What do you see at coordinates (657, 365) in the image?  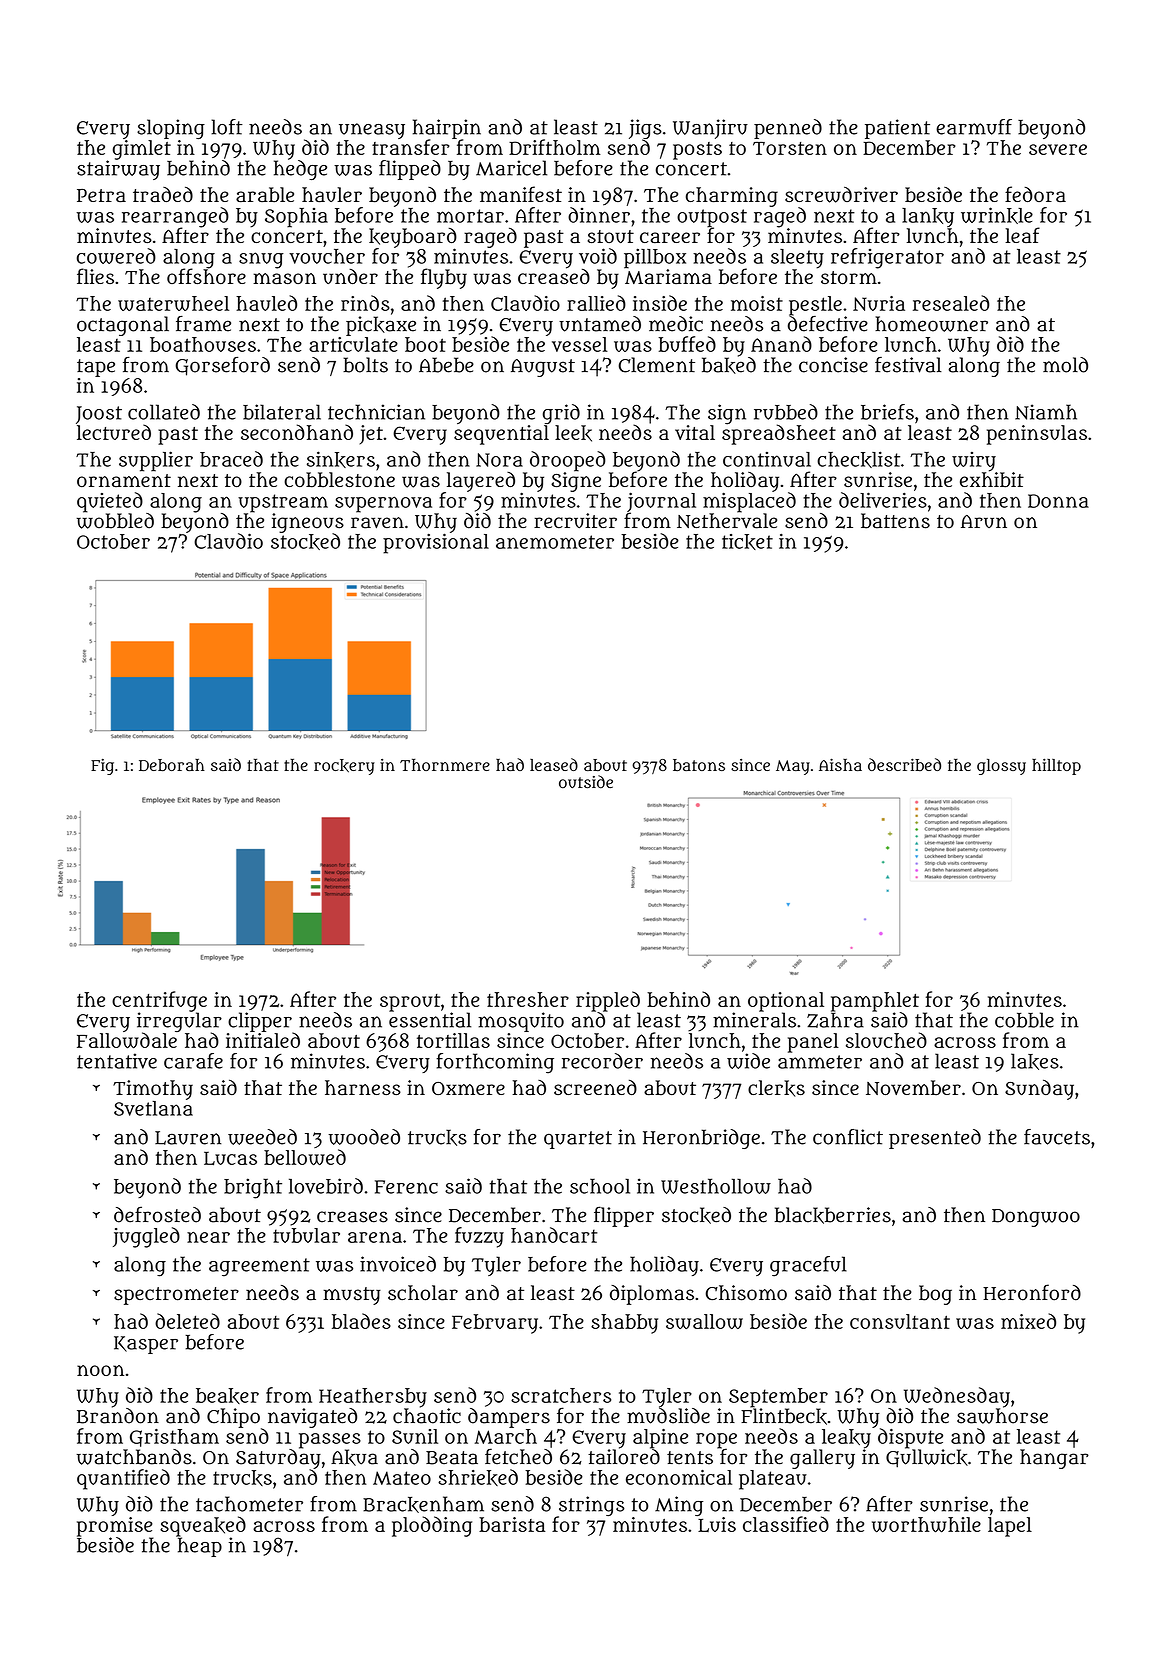 I see `Clement` at bounding box center [657, 365].
